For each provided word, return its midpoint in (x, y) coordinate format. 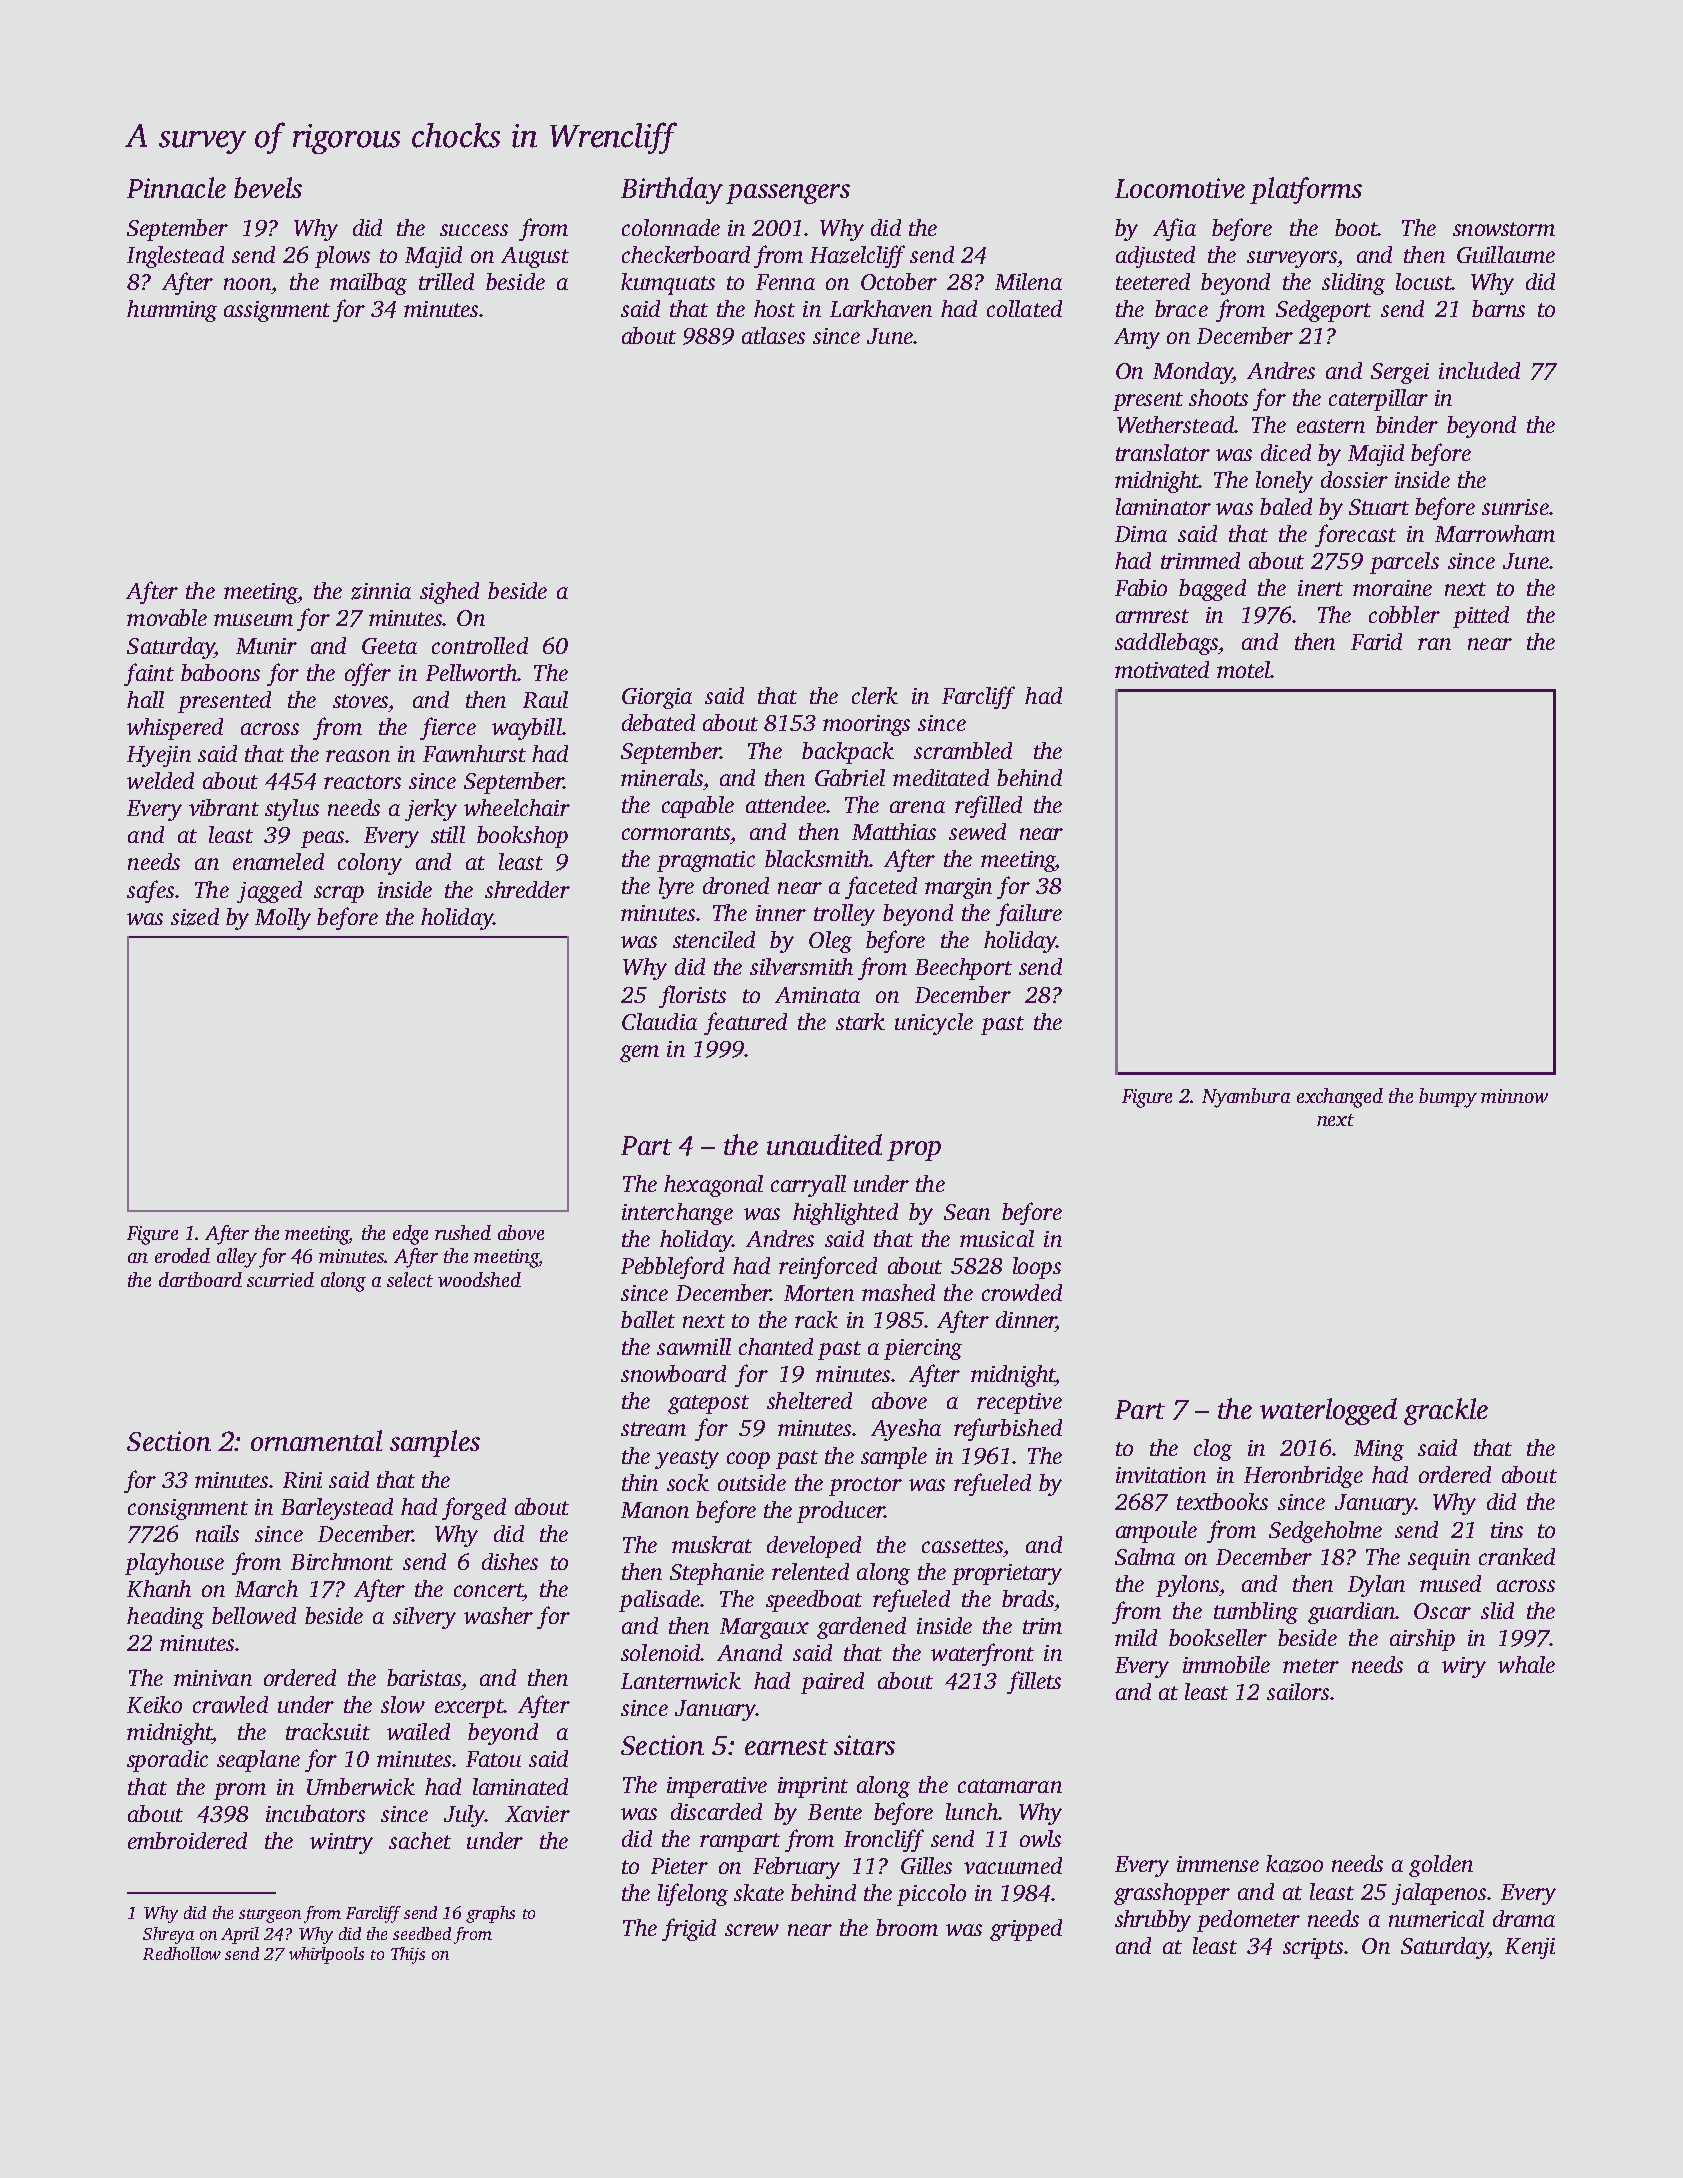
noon (247, 284)
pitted (1481, 617)
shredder (527, 889)
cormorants (676, 833)
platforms (1306, 190)
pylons (1187, 1586)
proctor (865, 1486)
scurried (280, 1279)
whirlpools (326, 1955)
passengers (788, 194)
